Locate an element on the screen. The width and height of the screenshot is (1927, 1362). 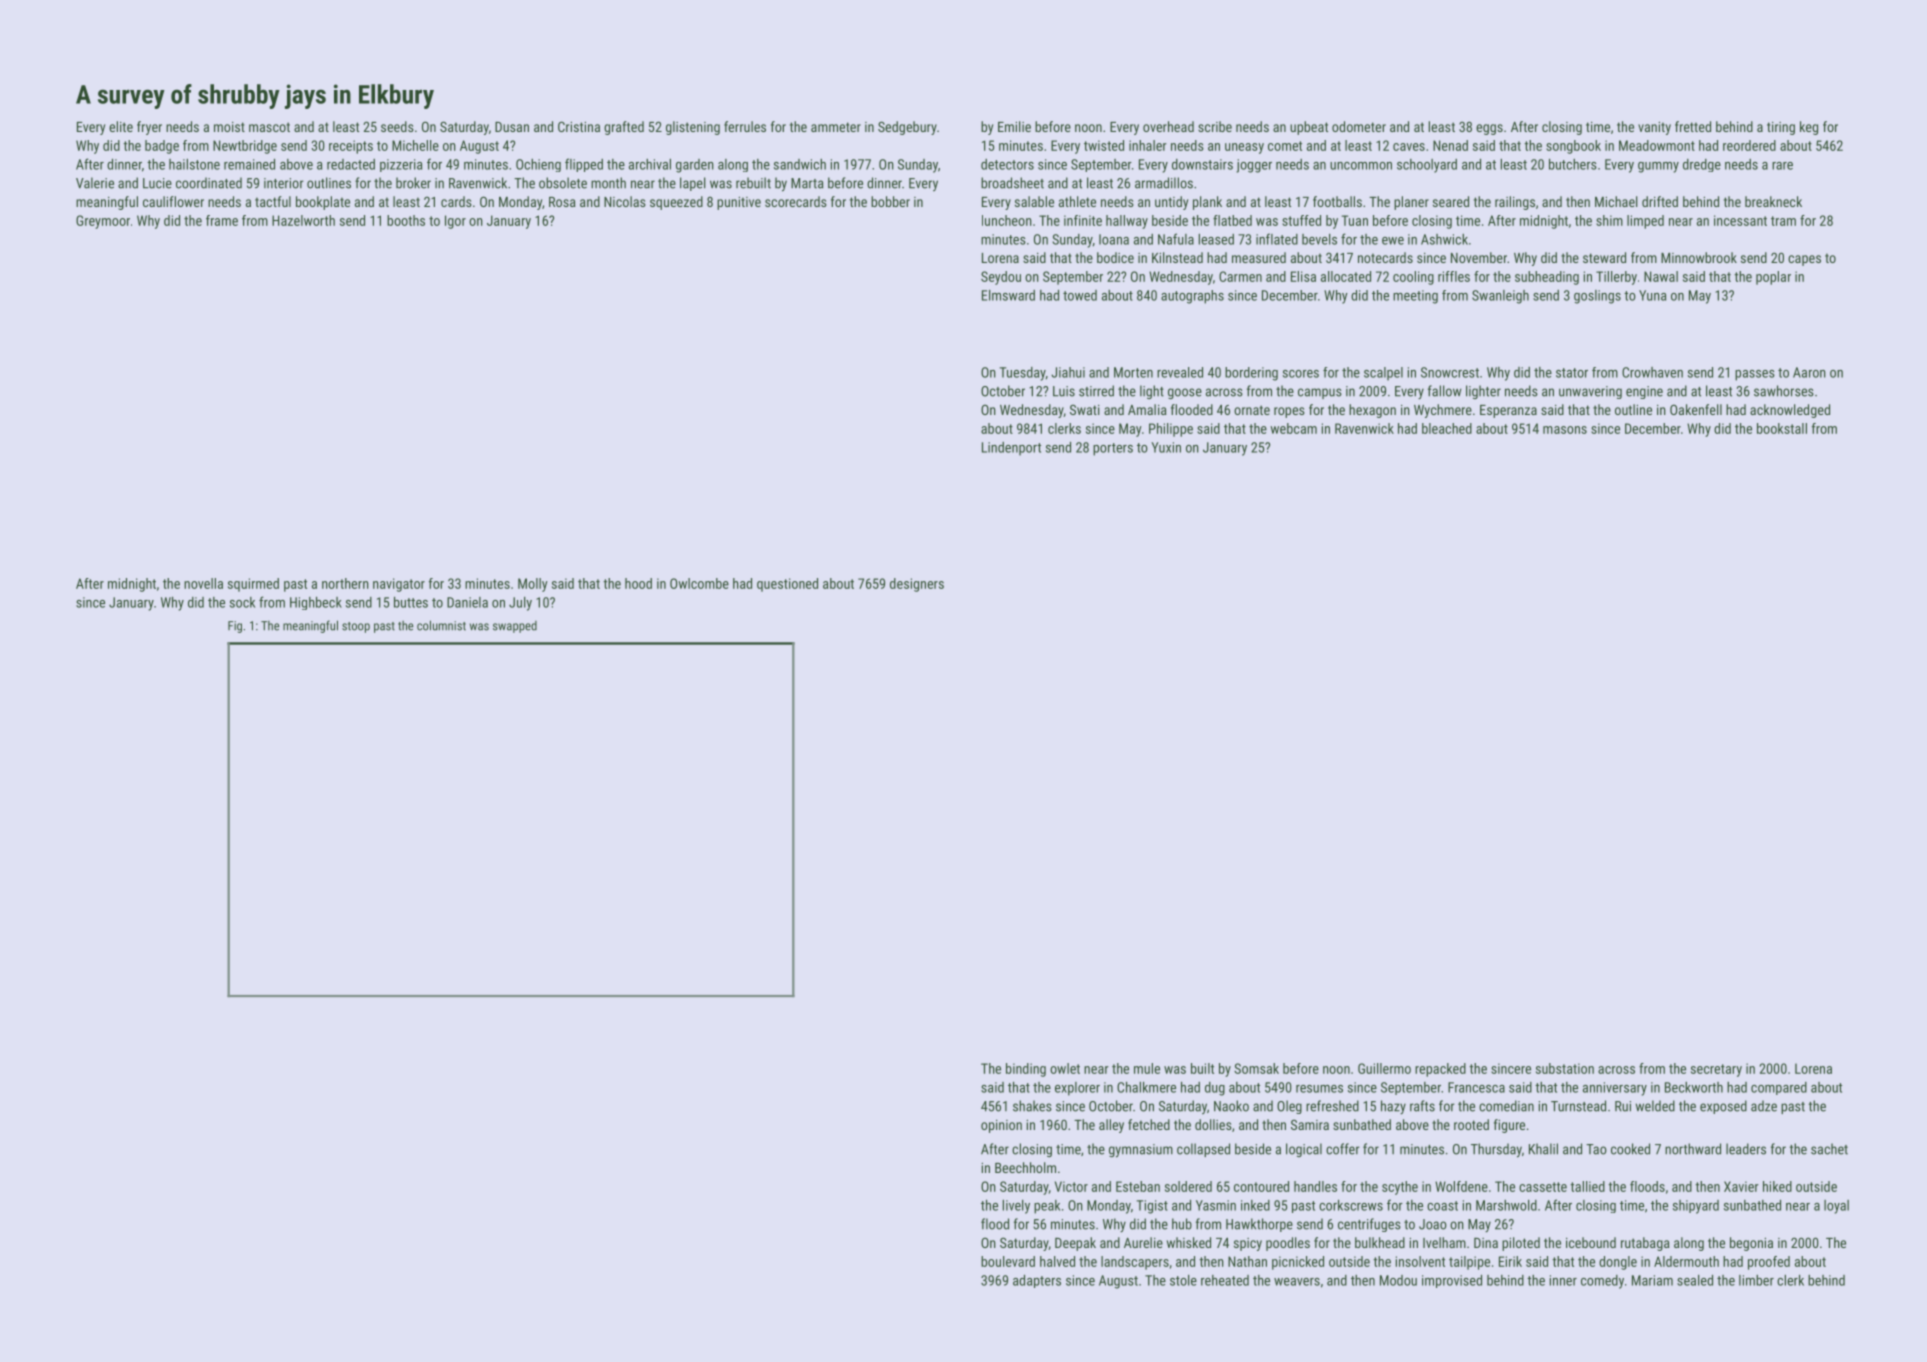
opinion is located at coordinates (1001, 1126).
